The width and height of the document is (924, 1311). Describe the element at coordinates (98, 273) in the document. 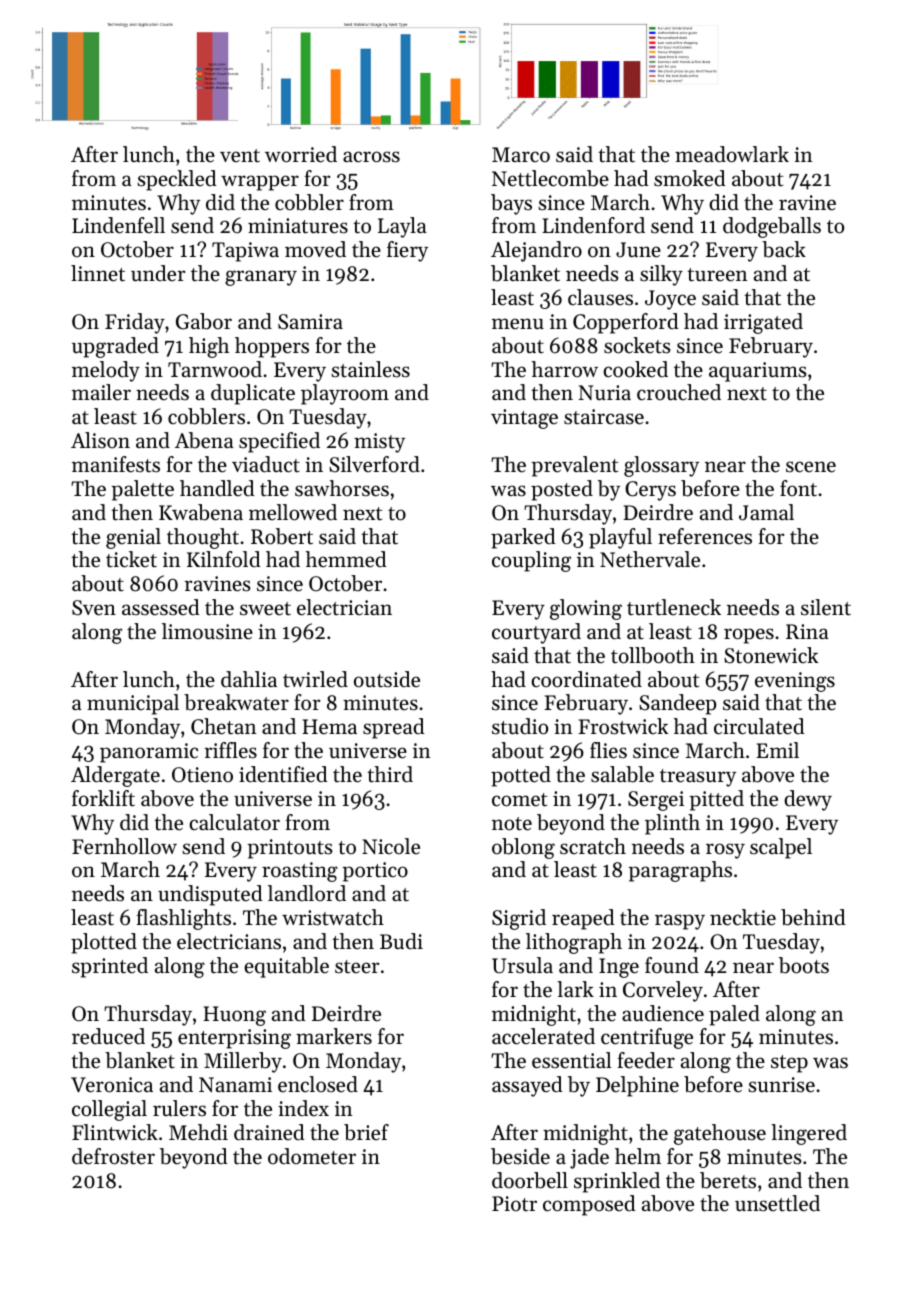

I see `linnet` at that location.
